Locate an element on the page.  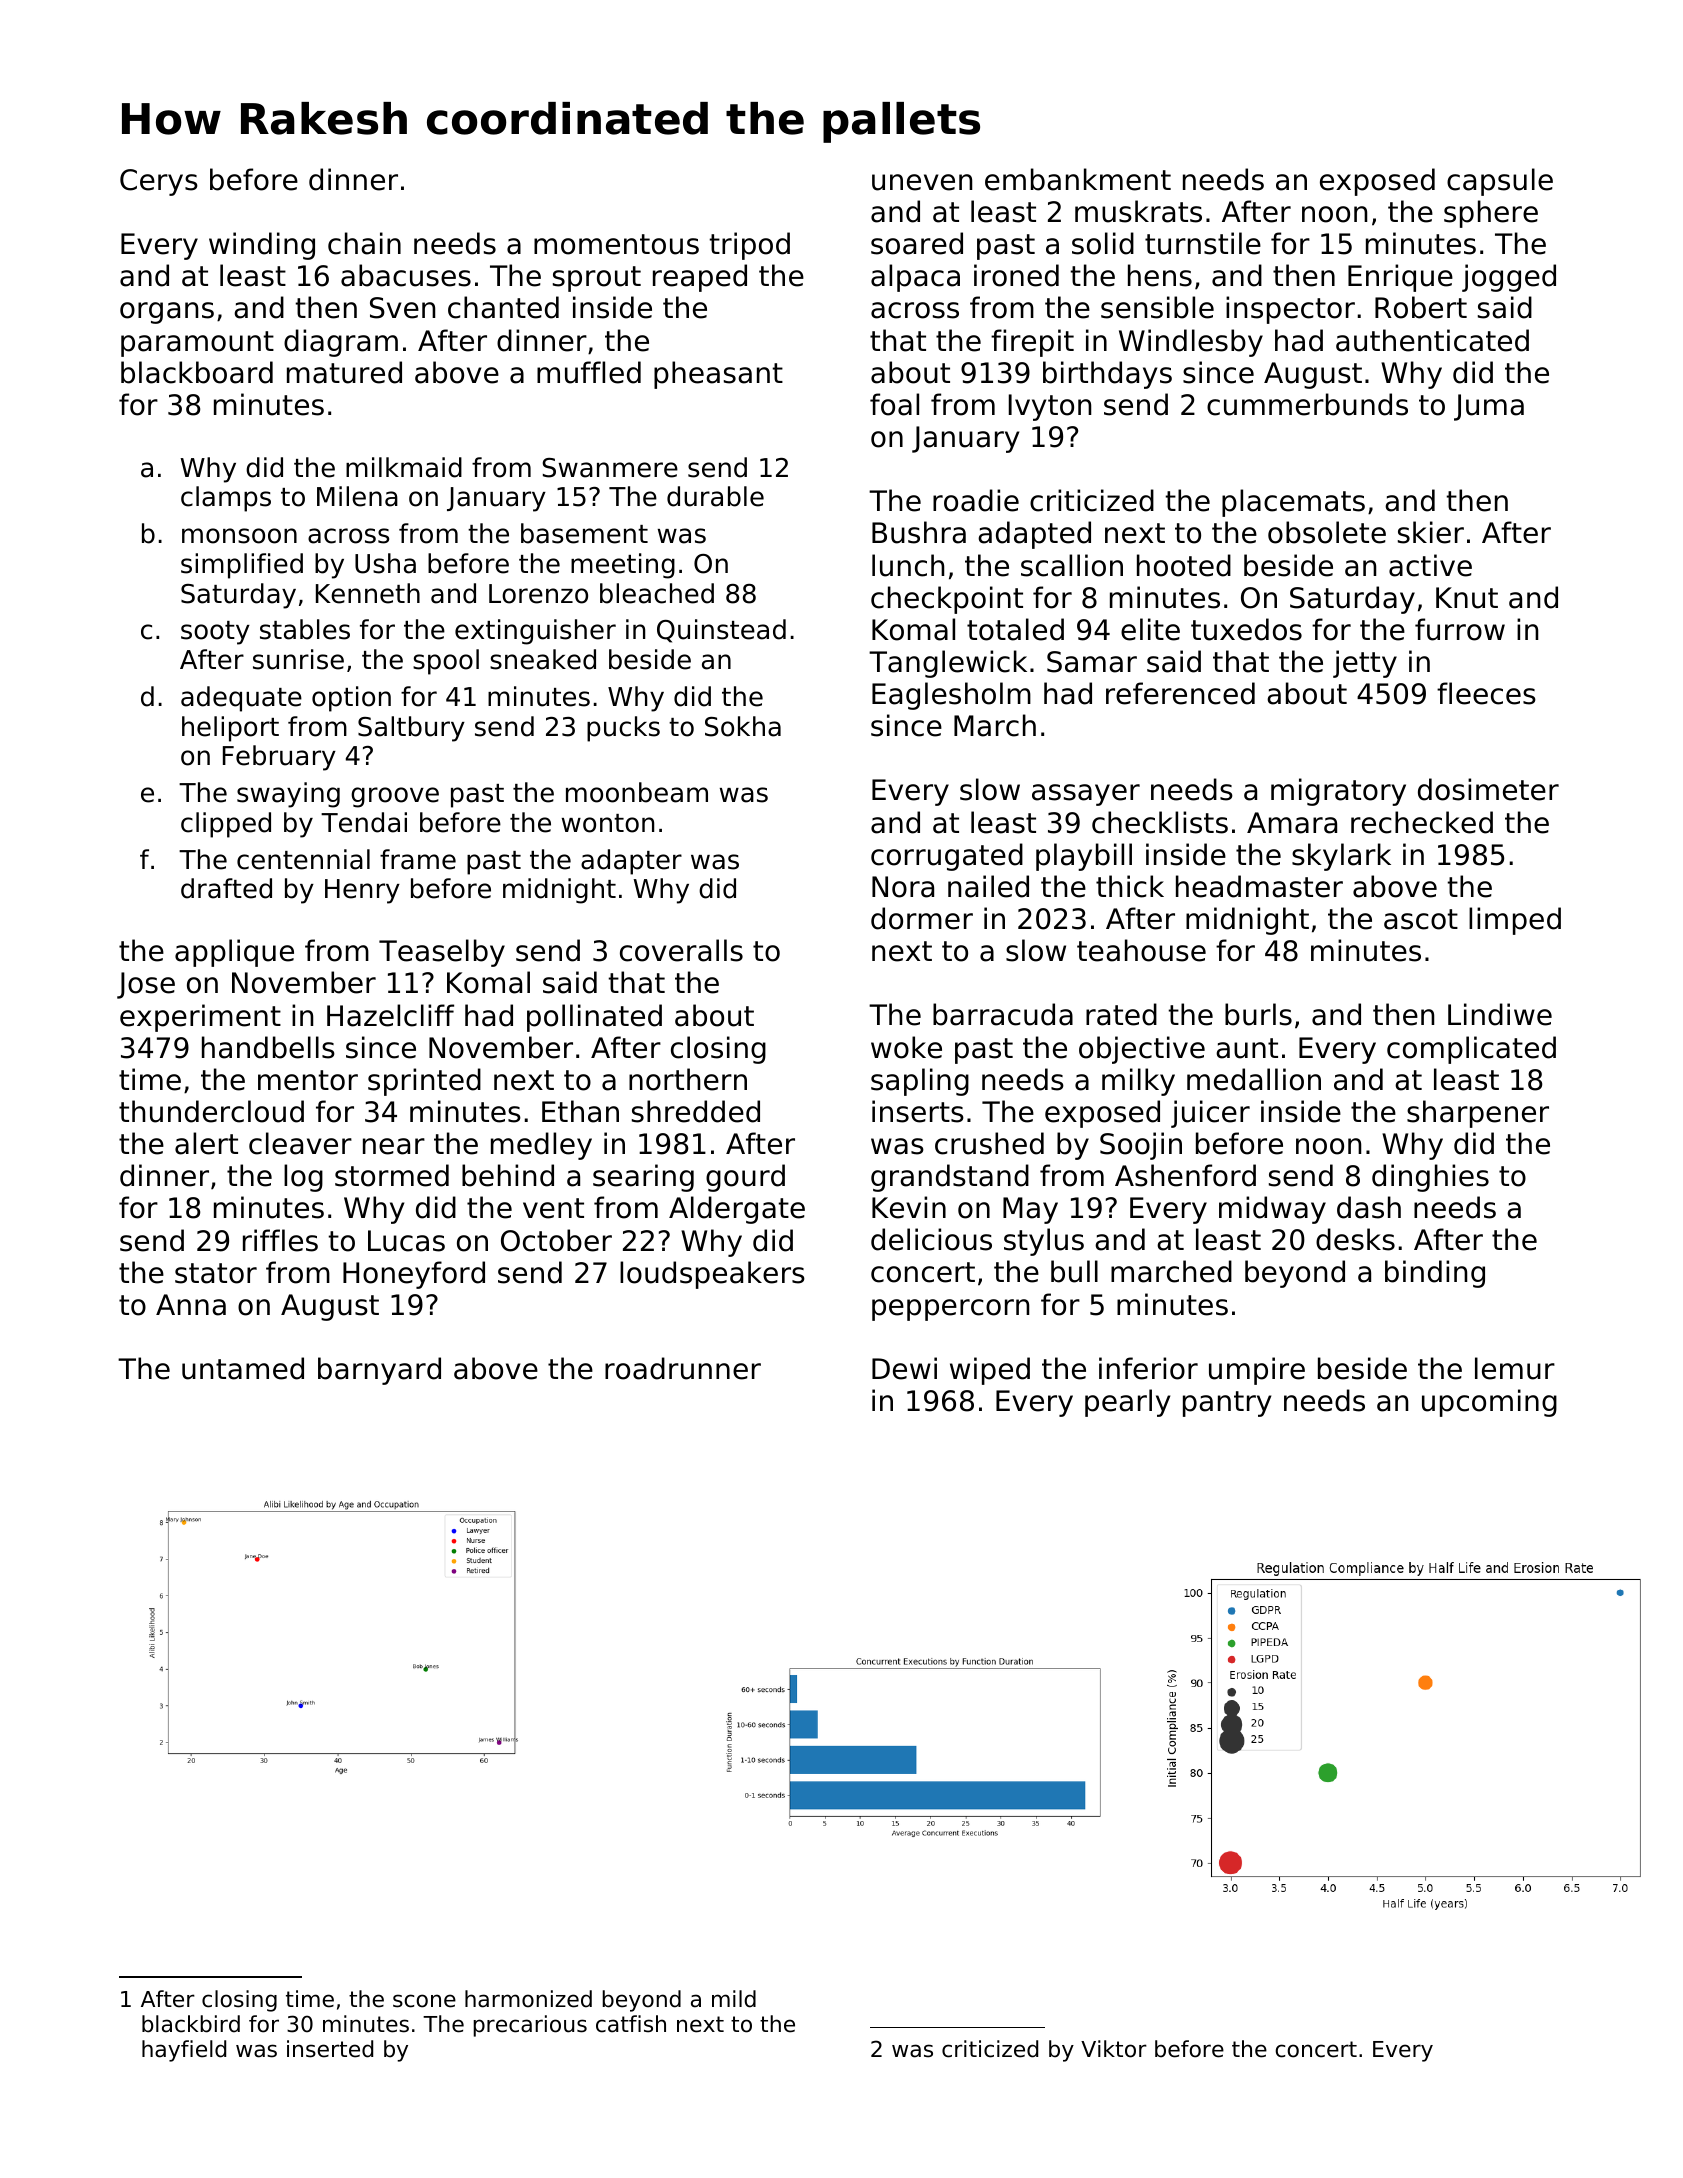
barnyard is located at coordinates (379, 1371).
